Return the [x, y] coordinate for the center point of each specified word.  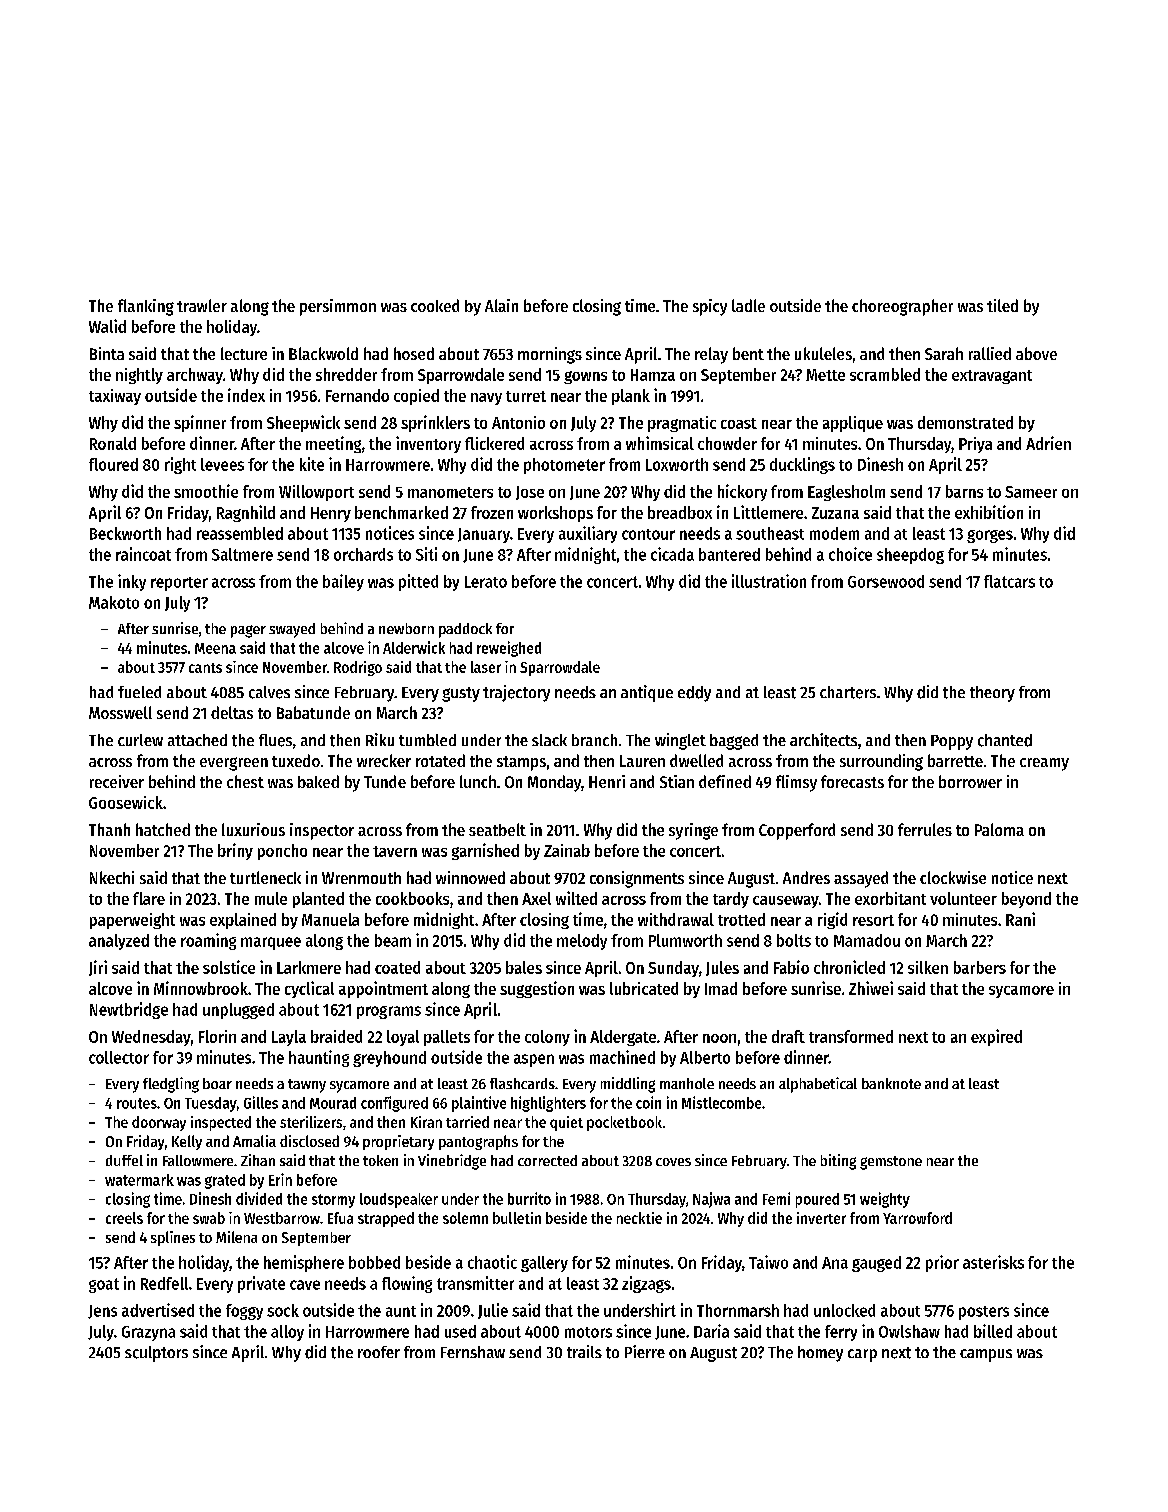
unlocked [844, 1310]
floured [113, 464]
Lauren [642, 761]
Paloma [999, 829]
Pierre [645, 1351]
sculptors [156, 1354]
